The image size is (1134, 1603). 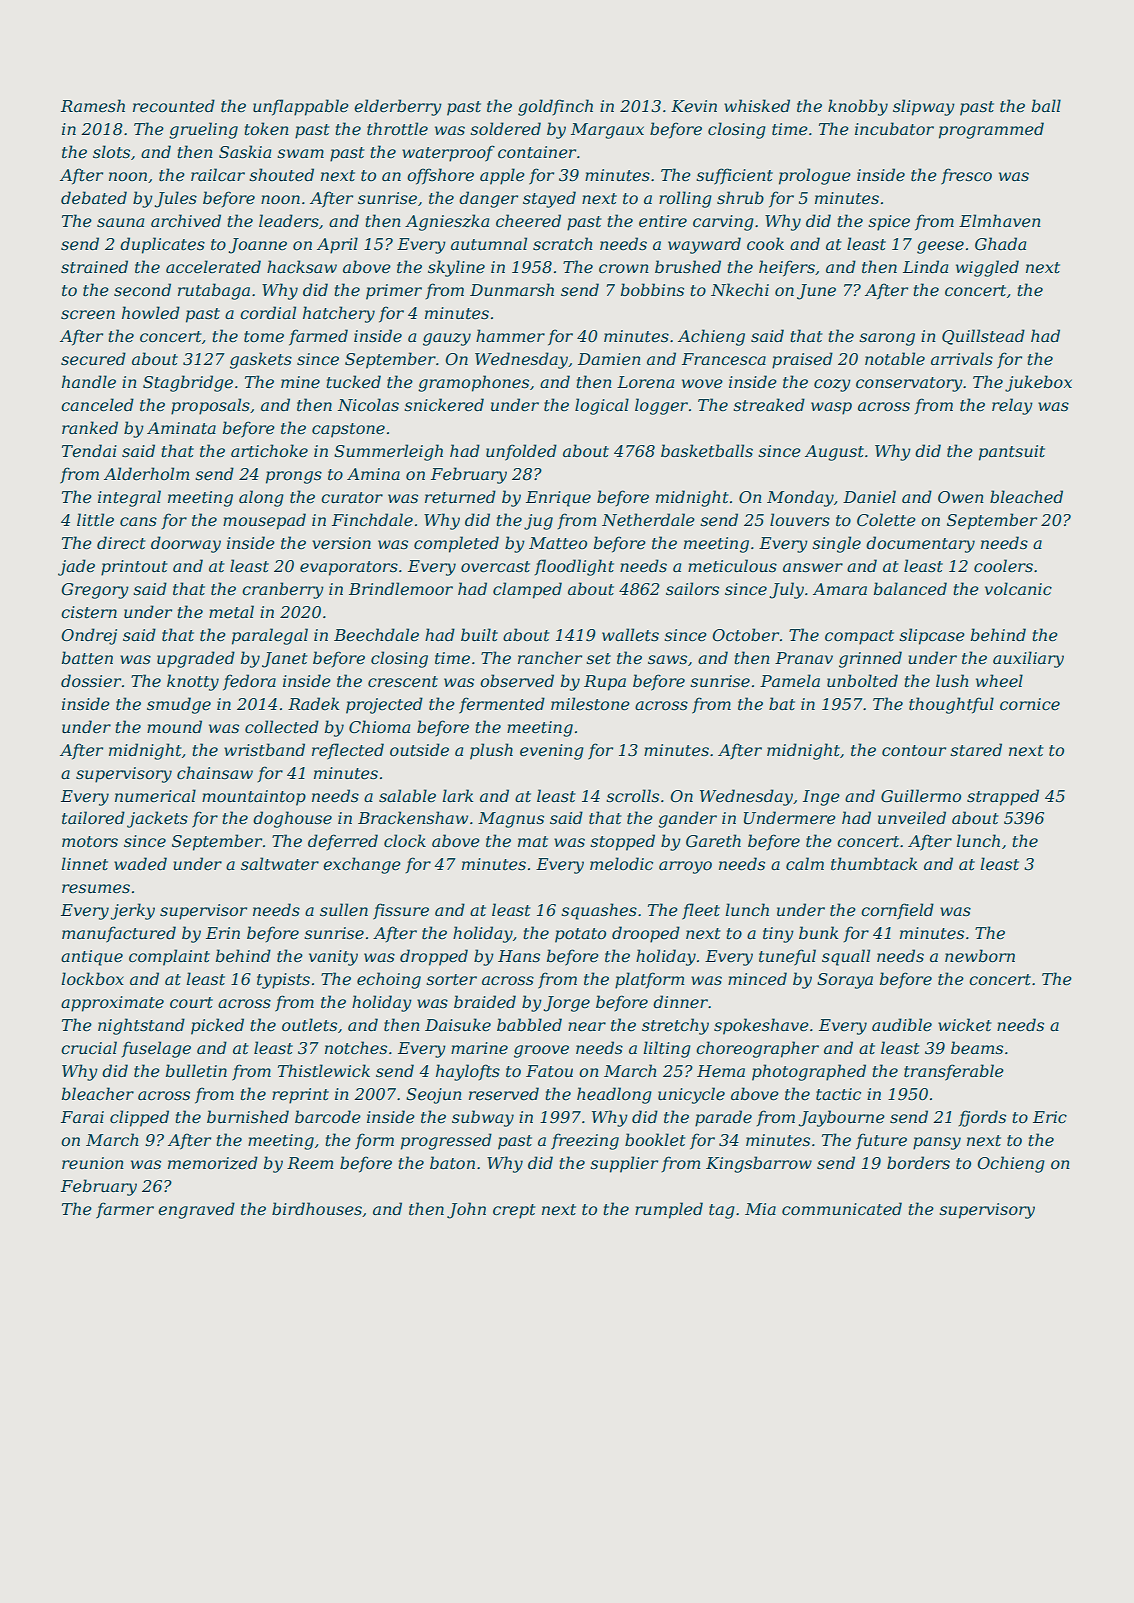 What do you see at coordinates (1026, 496) in the image?
I see `bleached` at bounding box center [1026, 496].
